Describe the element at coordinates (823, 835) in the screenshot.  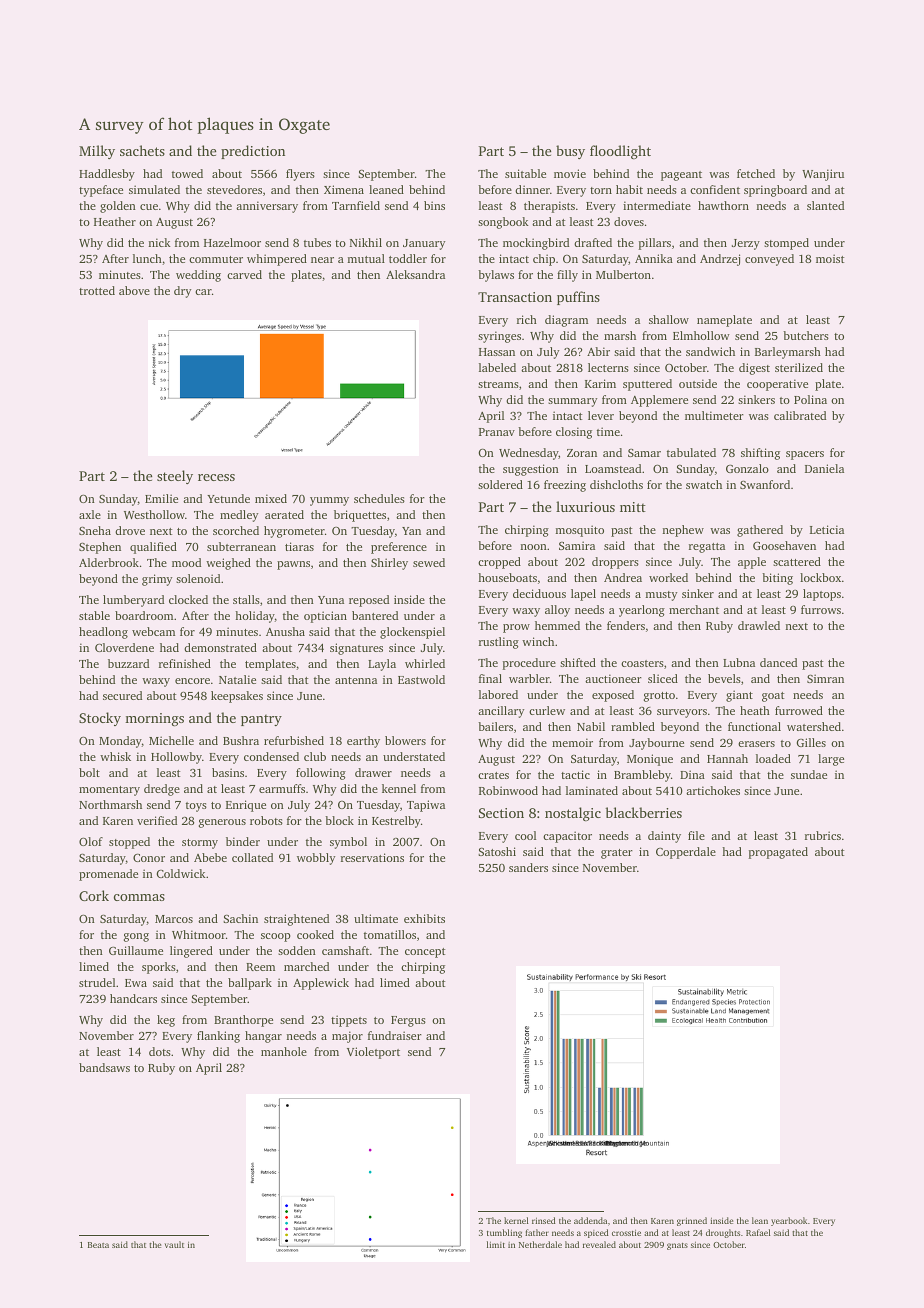
I see `rubrics` at that location.
